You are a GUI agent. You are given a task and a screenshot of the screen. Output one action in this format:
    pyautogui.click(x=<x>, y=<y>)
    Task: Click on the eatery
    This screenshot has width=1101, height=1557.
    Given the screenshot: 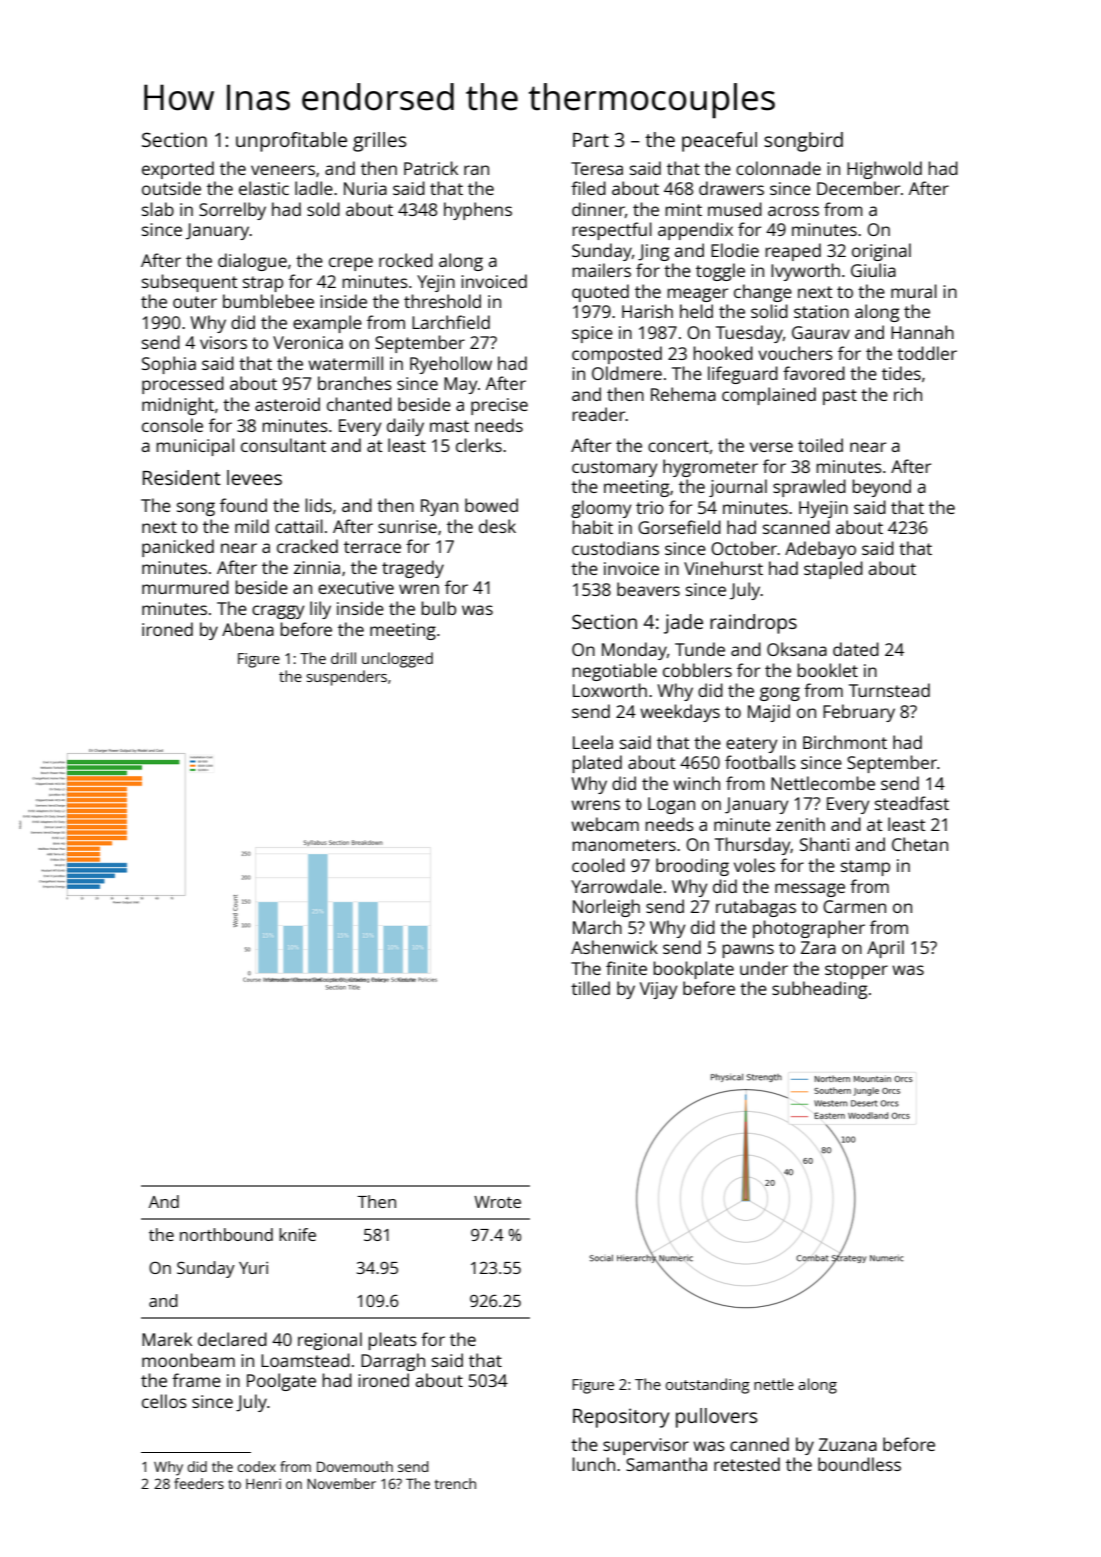 What is the action you would take?
    pyautogui.click(x=751, y=745)
